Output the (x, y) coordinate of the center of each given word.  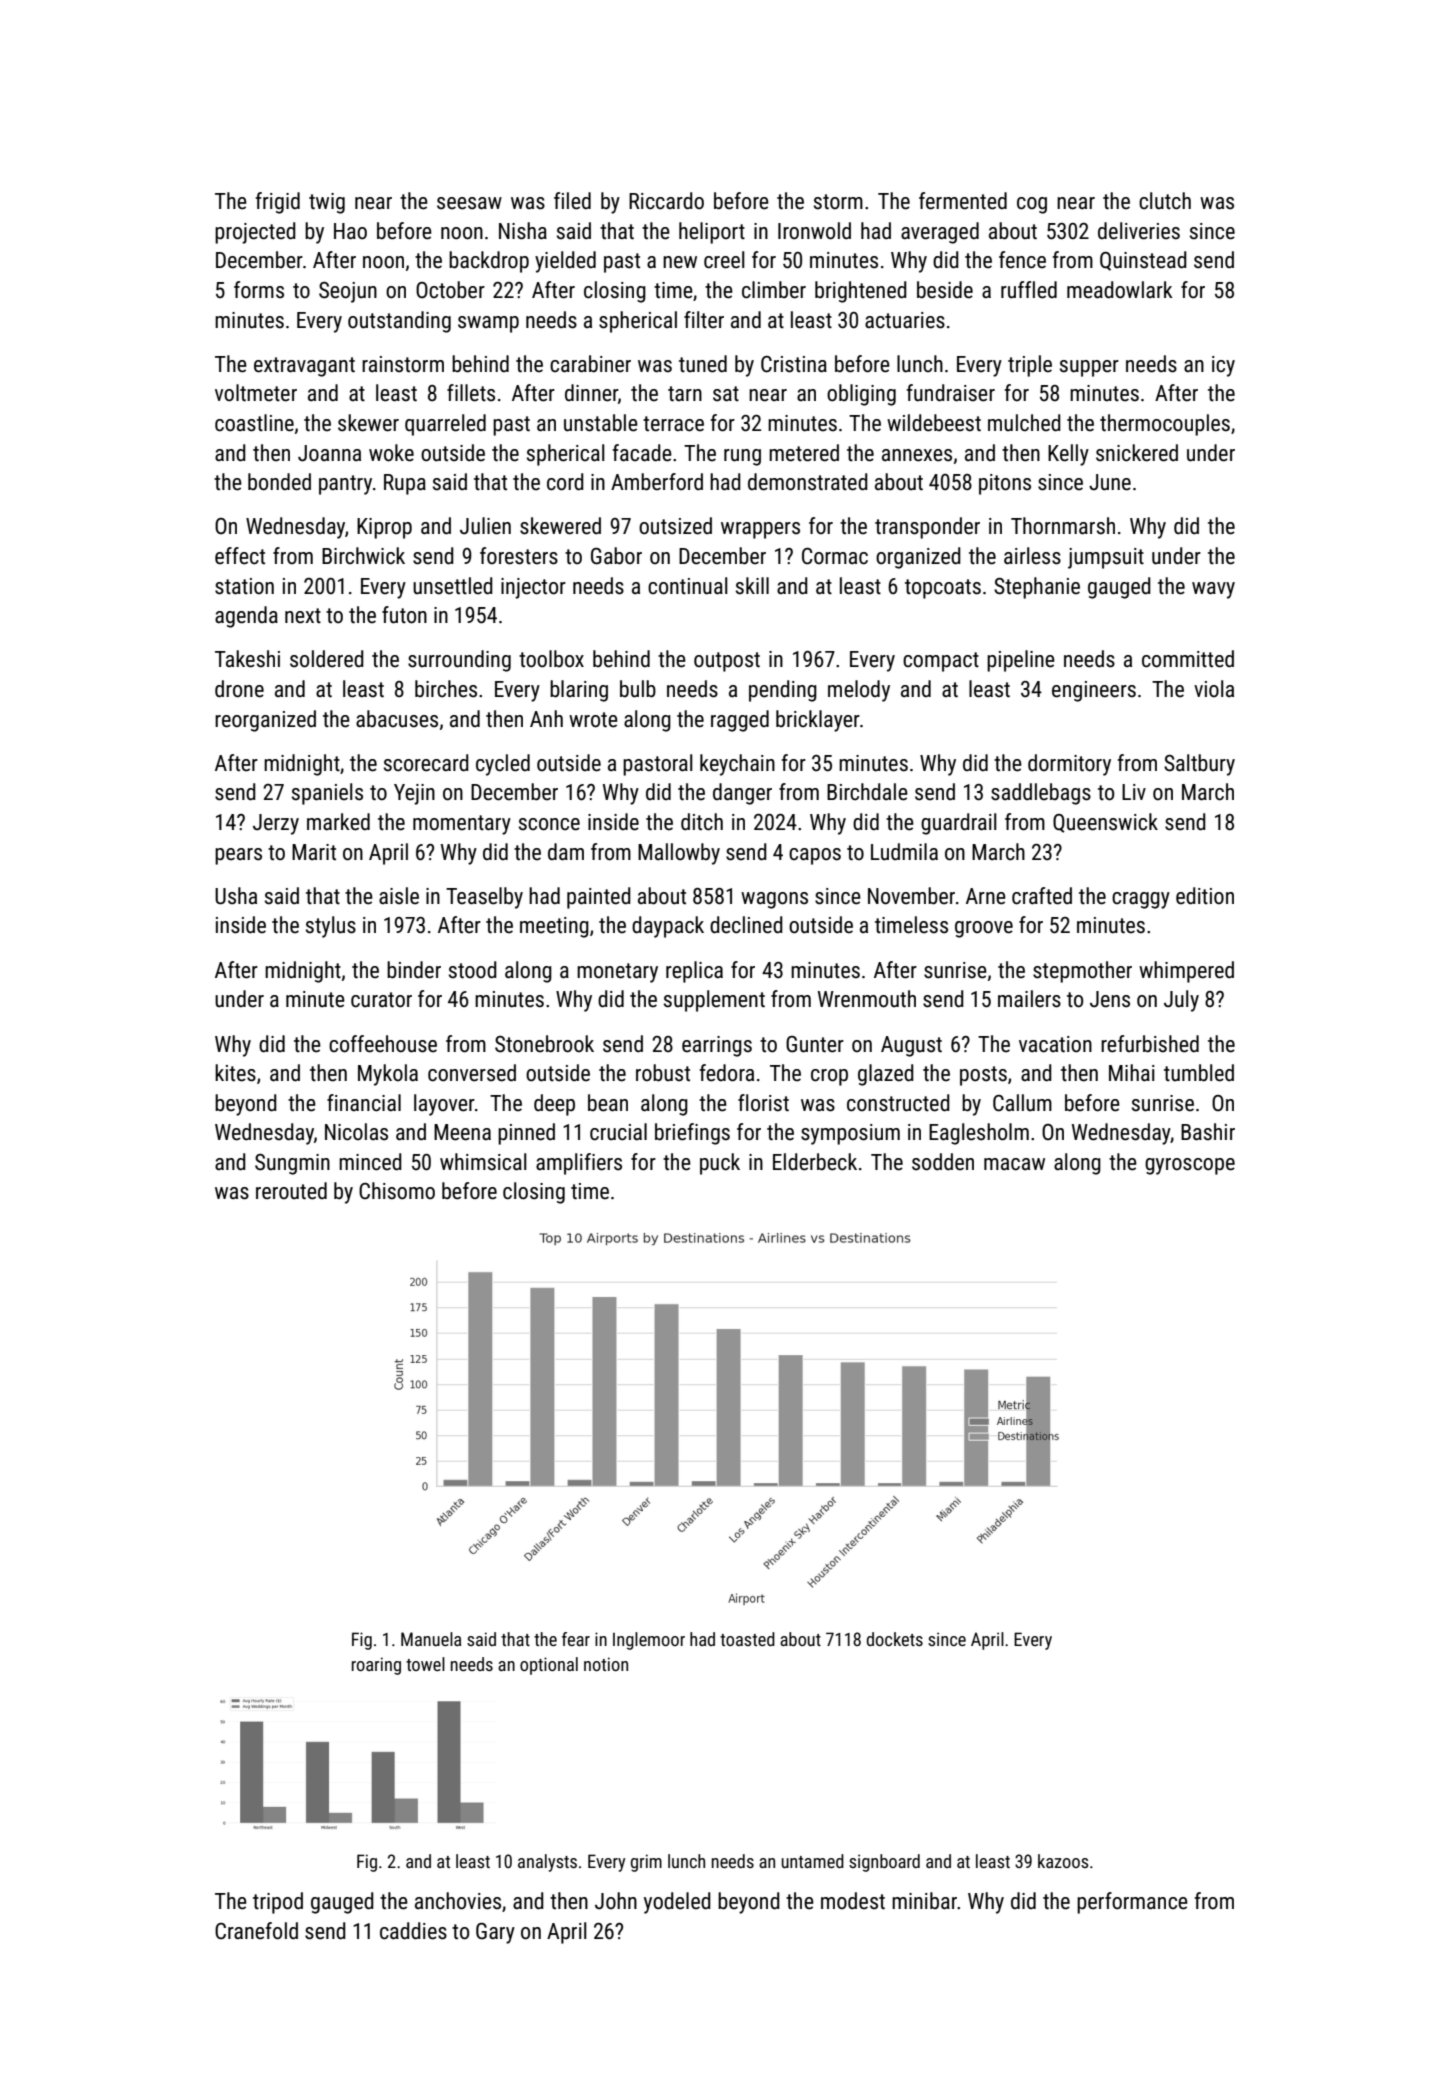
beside (945, 290)
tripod (278, 1903)
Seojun (348, 292)
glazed (886, 1075)
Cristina (794, 364)
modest (853, 1901)
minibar (924, 1901)
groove (984, 929)
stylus (331, 927)
